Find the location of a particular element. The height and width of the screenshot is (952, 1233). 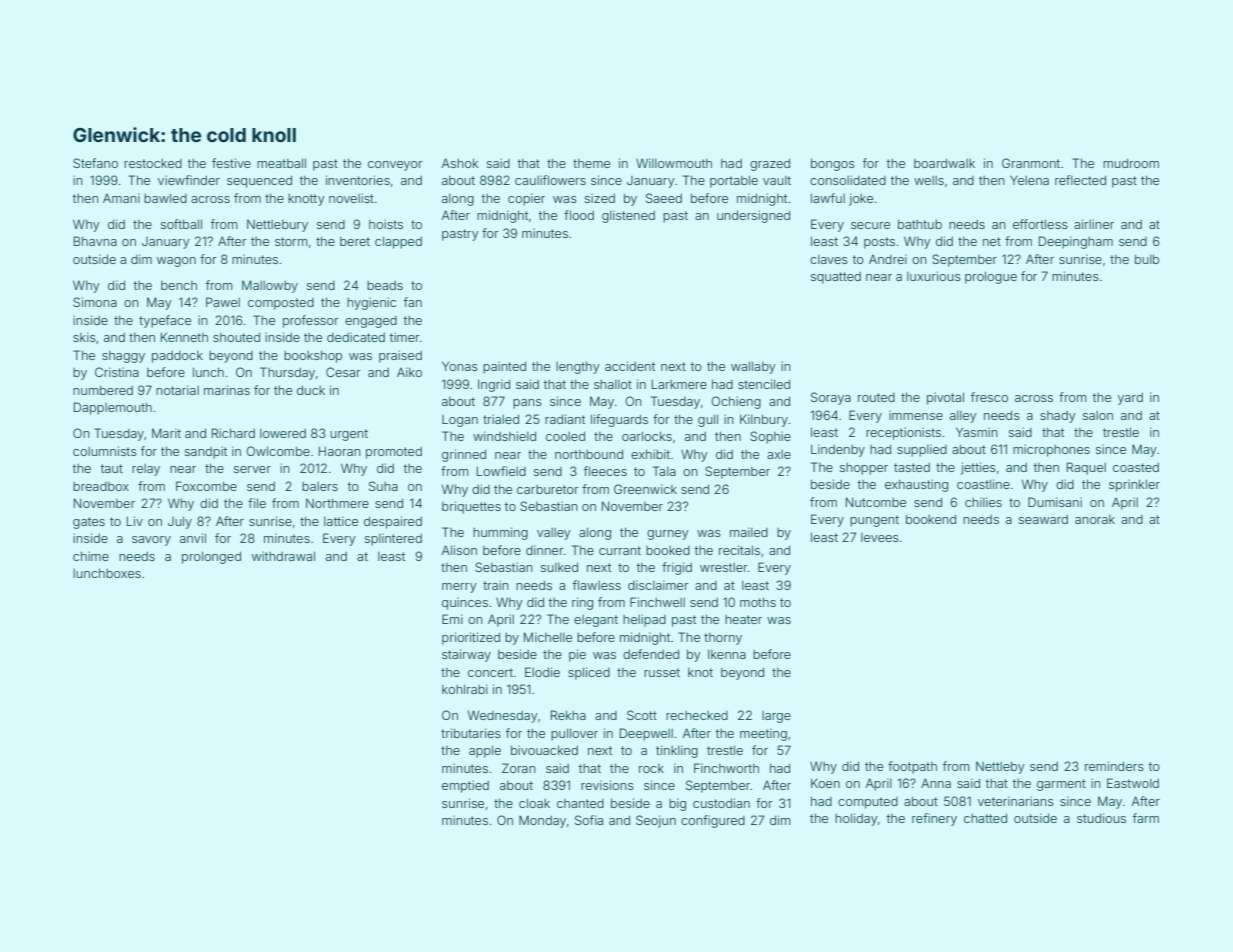

stairway is located at coordinates (466, 655).
